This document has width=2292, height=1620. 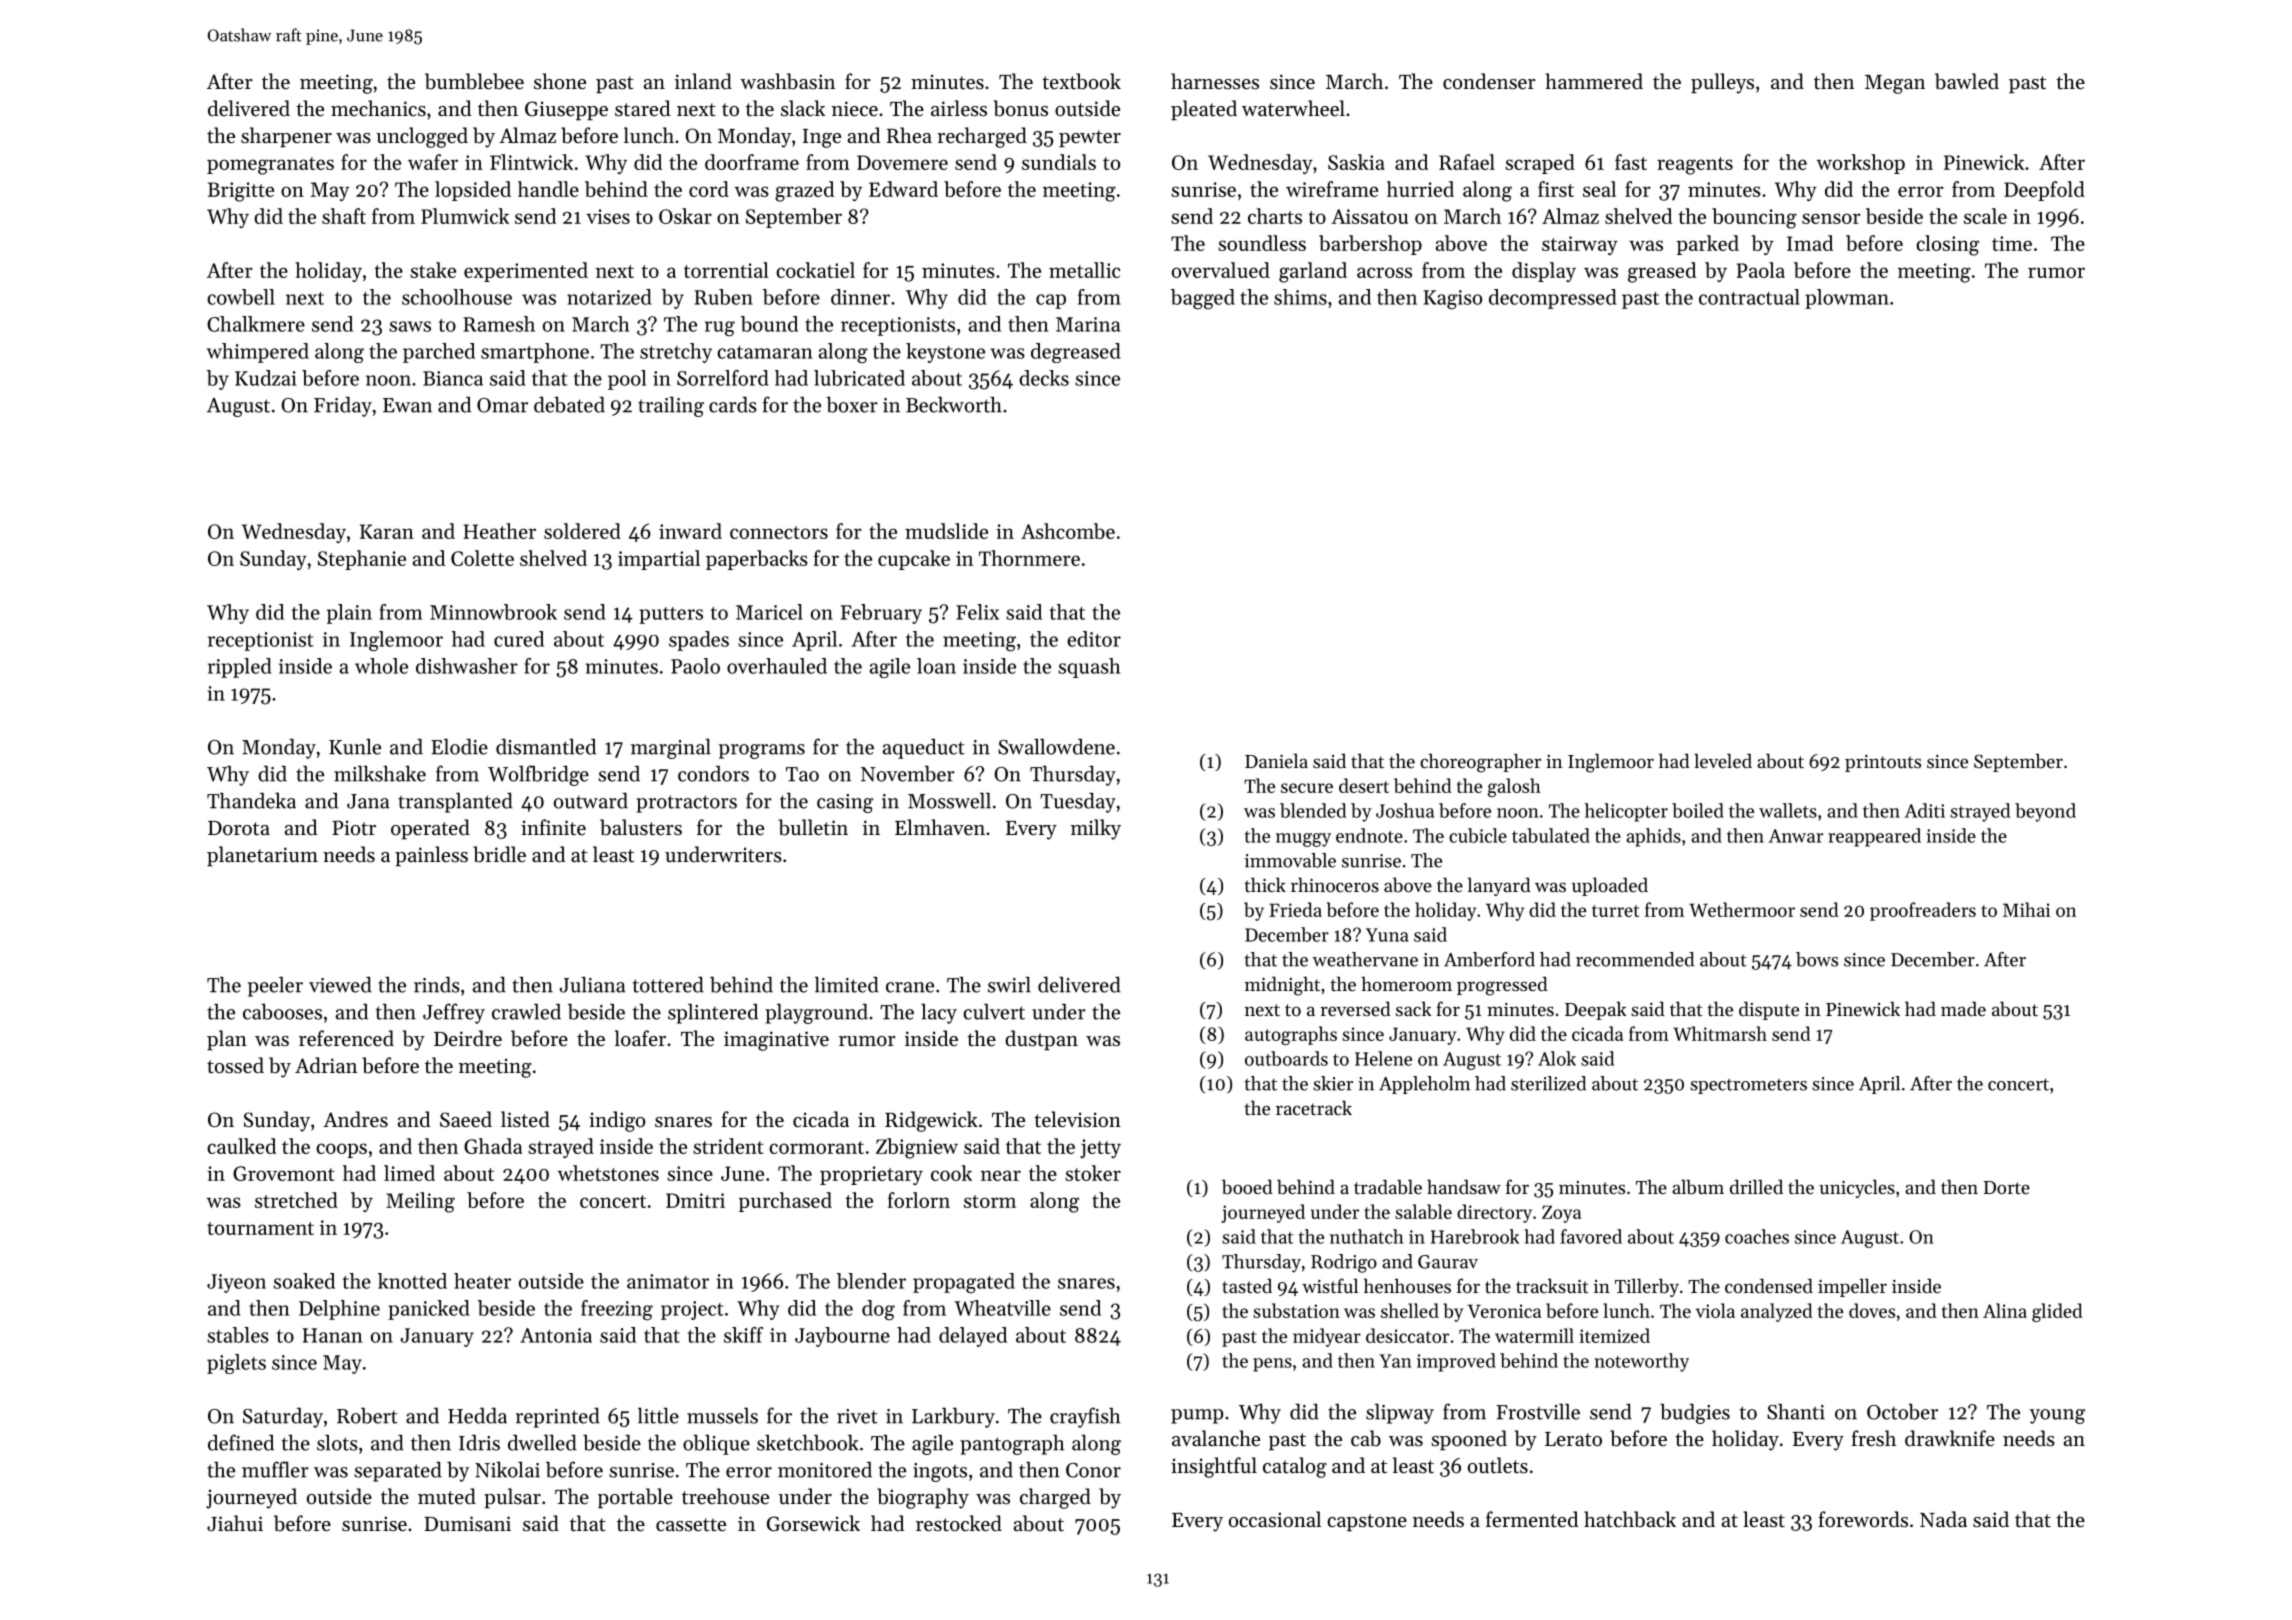 What do you see at coordinates (235, 1065) in the document?
I see `tossed` at bounding box center [235, 1065].
